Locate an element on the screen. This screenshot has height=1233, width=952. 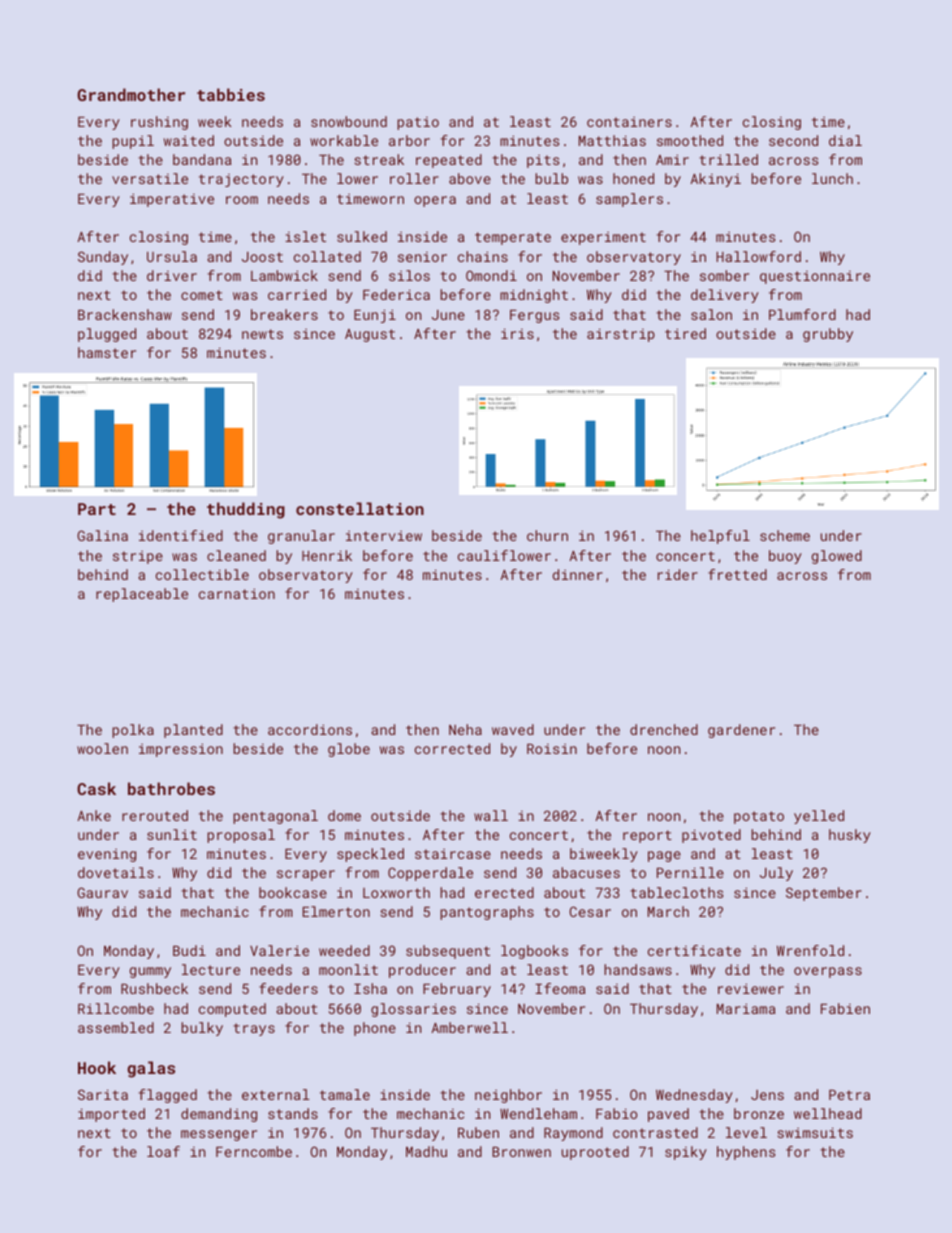
thudding is located at coordinates (246, 510).
